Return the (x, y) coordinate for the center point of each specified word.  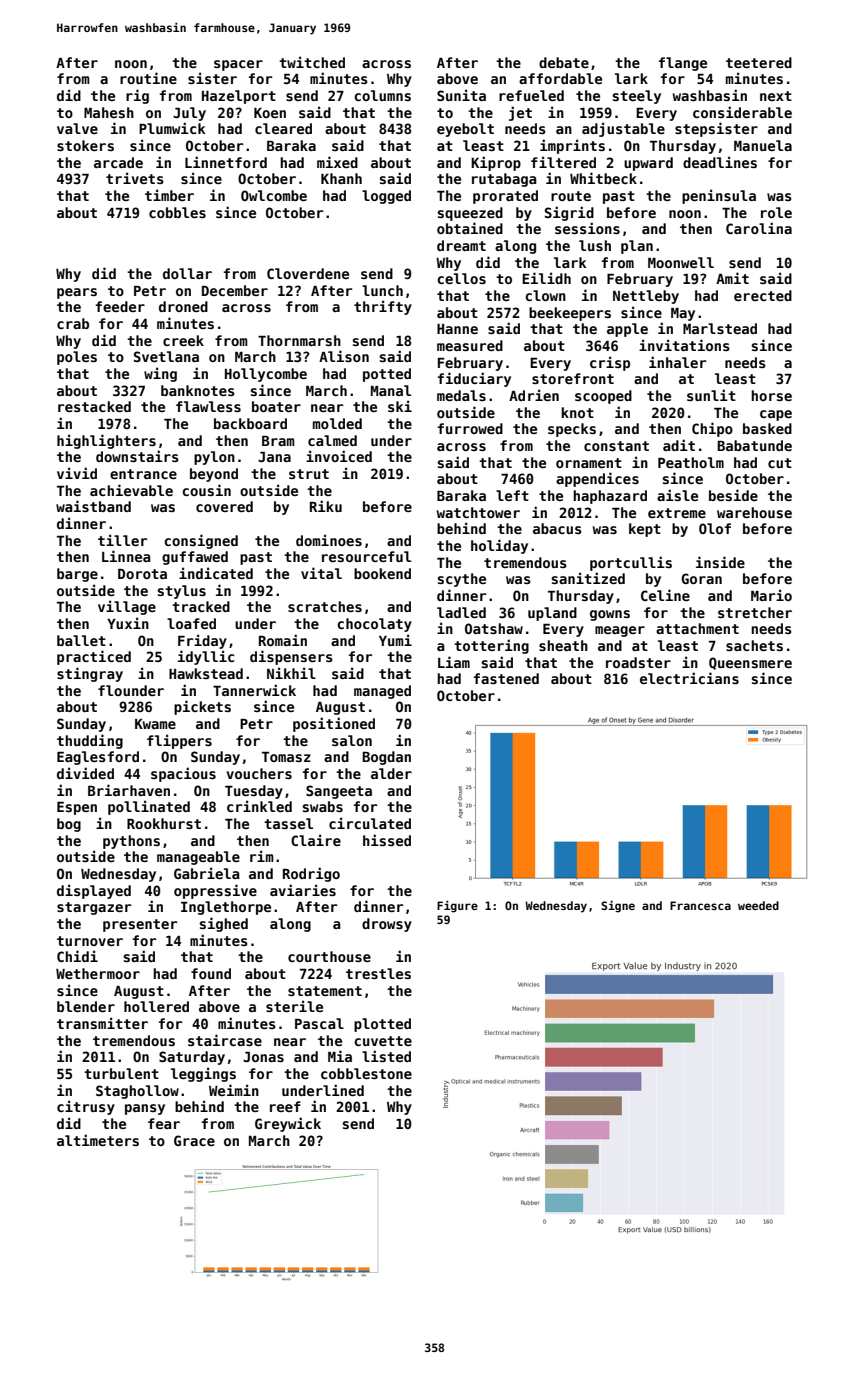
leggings (203, 1074)
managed (382, 692)
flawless (208, 406)
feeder (120, 306)
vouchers (259, 773)
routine (148, 78)
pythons (131, 842)
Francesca (700, 905)
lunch (382, 290)
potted (387, 375)
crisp (610, 363)
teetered (759, 62)
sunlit (711, 395)
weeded (758, 905)
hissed (387, 840)
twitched (312, 62)
